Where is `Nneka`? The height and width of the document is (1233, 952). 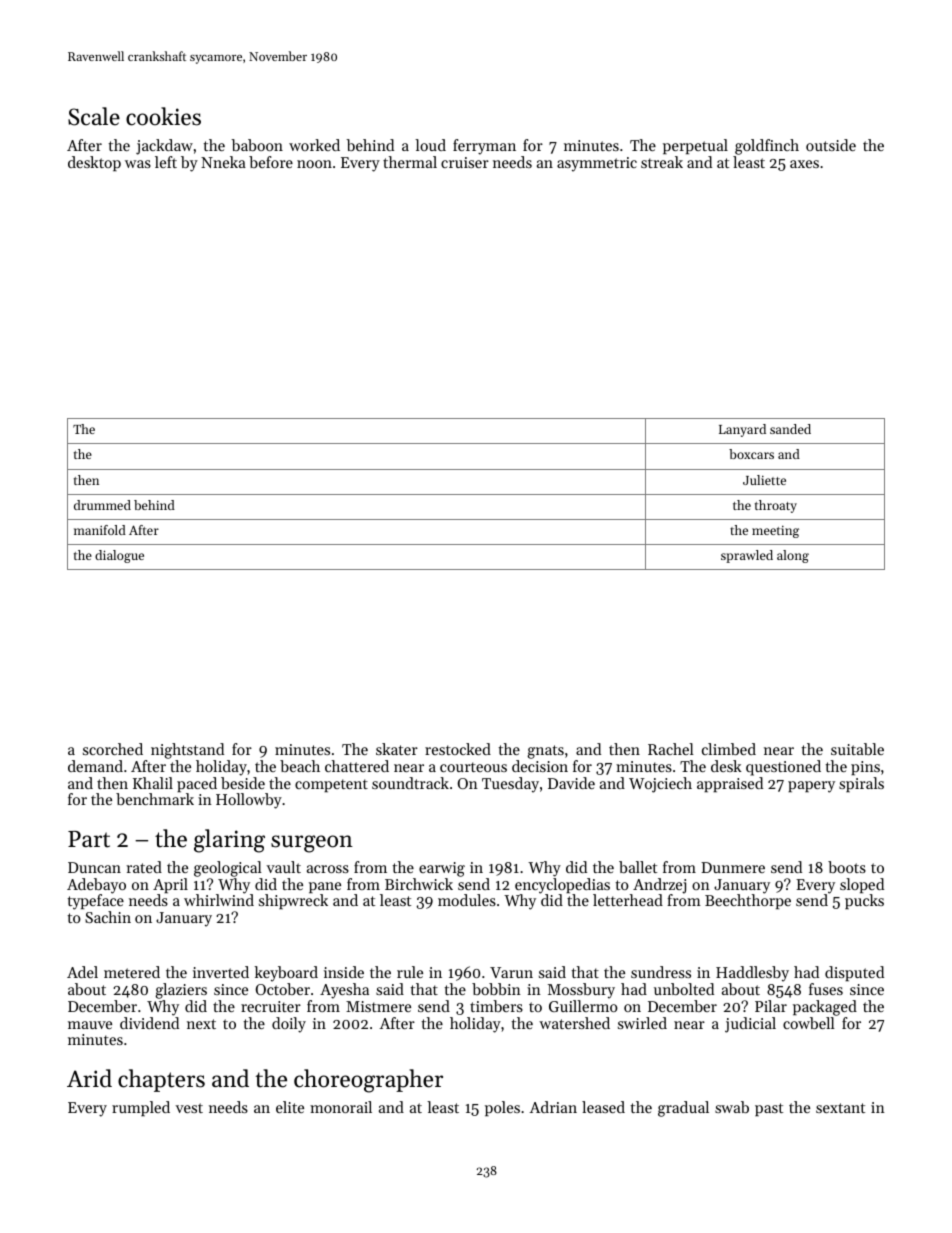 Nneka is located at coordinates (223, 162).
